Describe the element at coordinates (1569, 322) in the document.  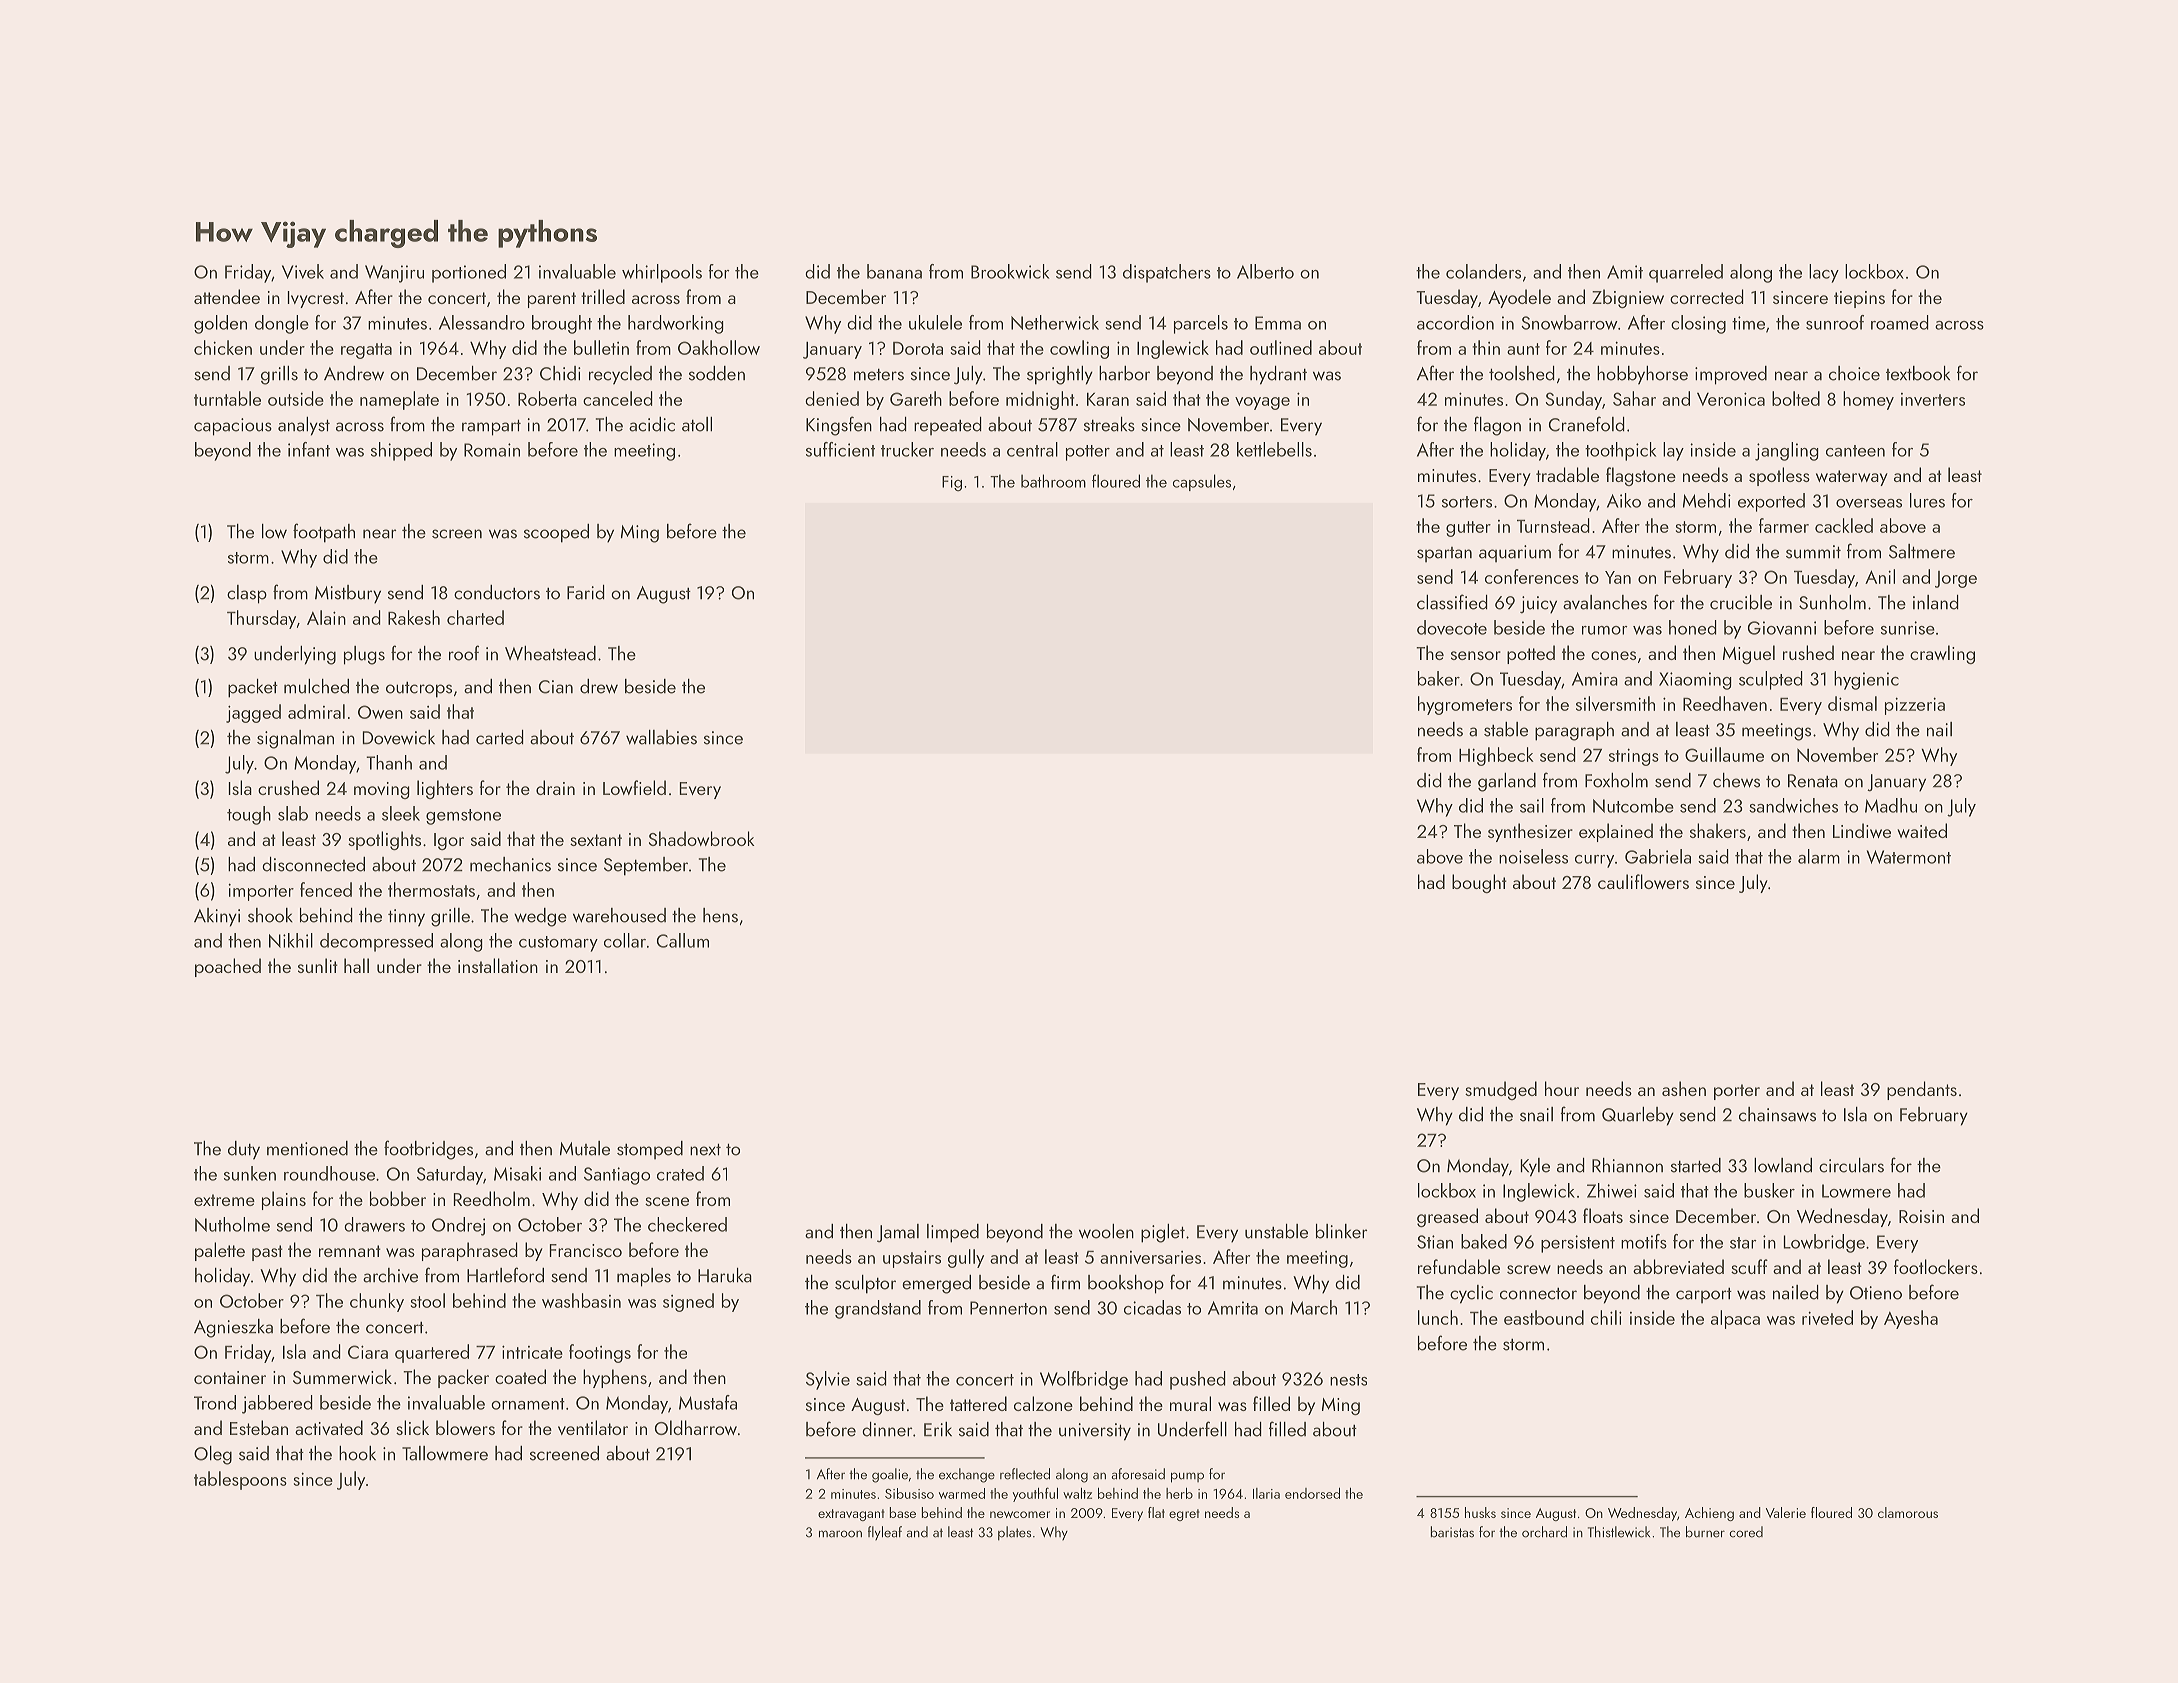
I see `Snowbarrow` at that location.
